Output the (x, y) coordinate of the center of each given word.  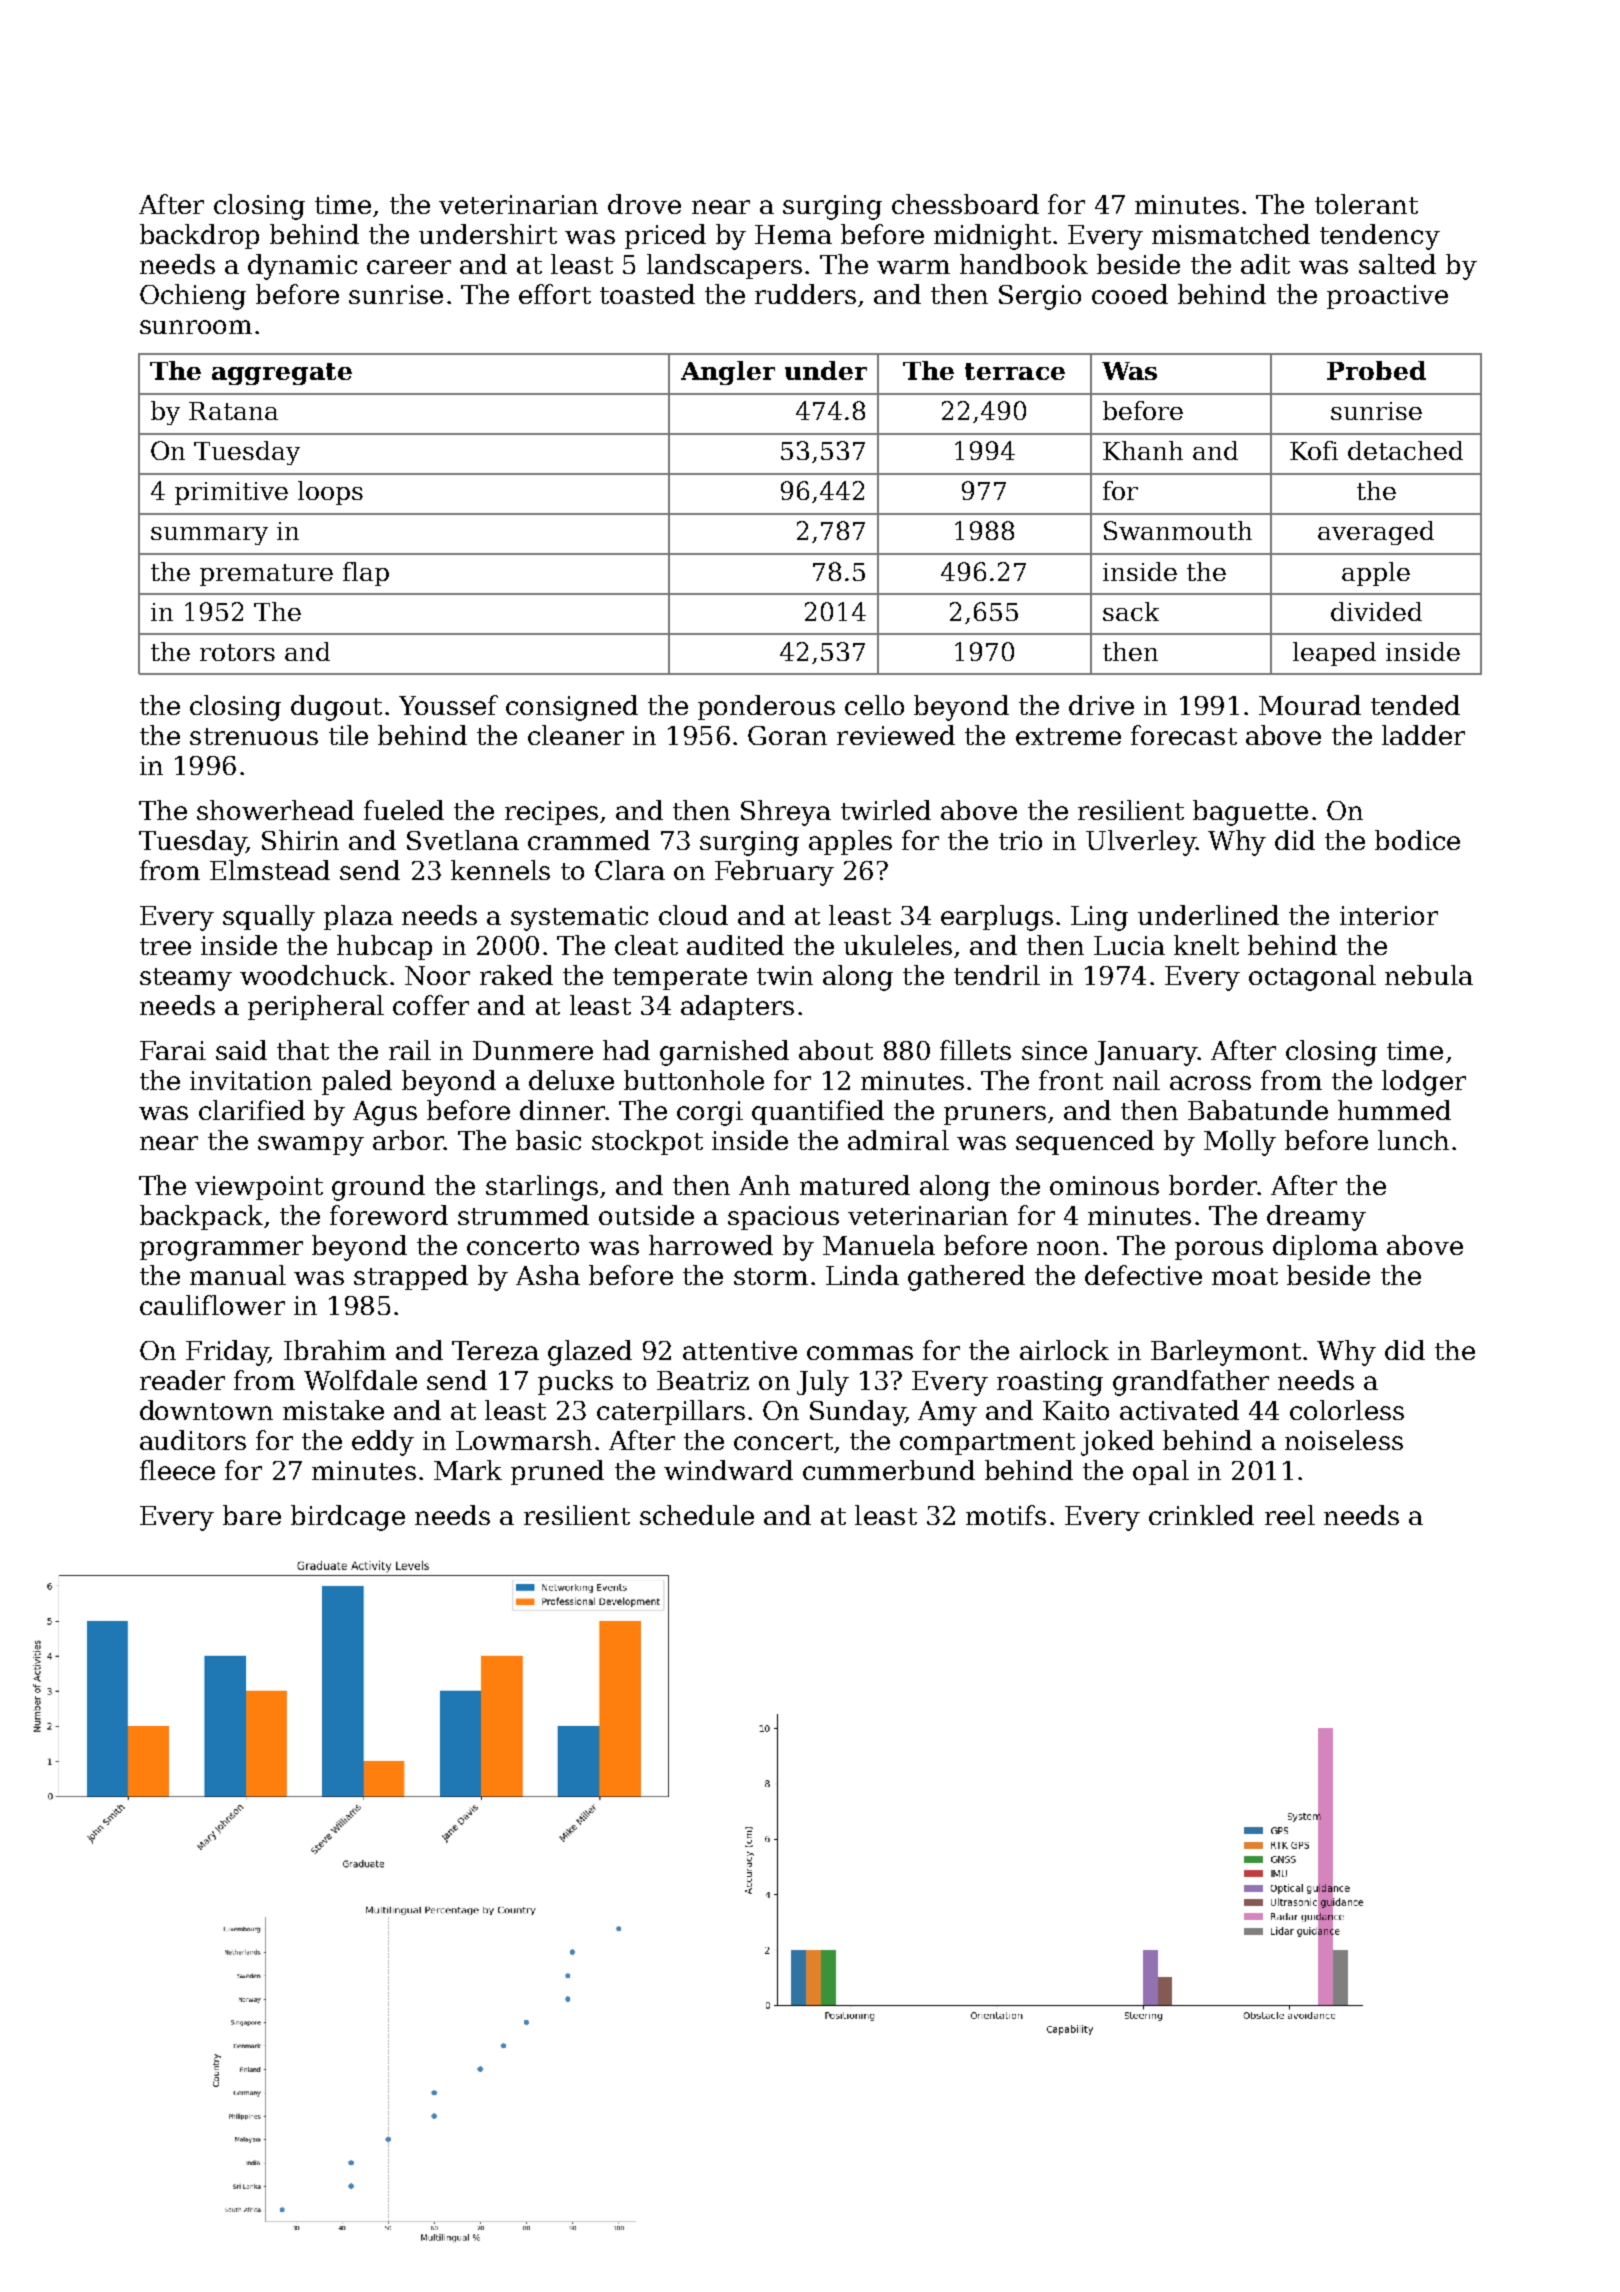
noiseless (1344, 1440)
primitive (231, 493)
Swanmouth (1178, 530)
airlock (1064, 1350)
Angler (728, 373)
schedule (697, 1515)
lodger (1424, 1083)
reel (1290, 1515)
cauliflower (212, 1305)
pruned (557, 1472)
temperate (680, 979)
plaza (358, 917)
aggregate (282, 374)
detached (1405, 450)
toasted (647, 294)
